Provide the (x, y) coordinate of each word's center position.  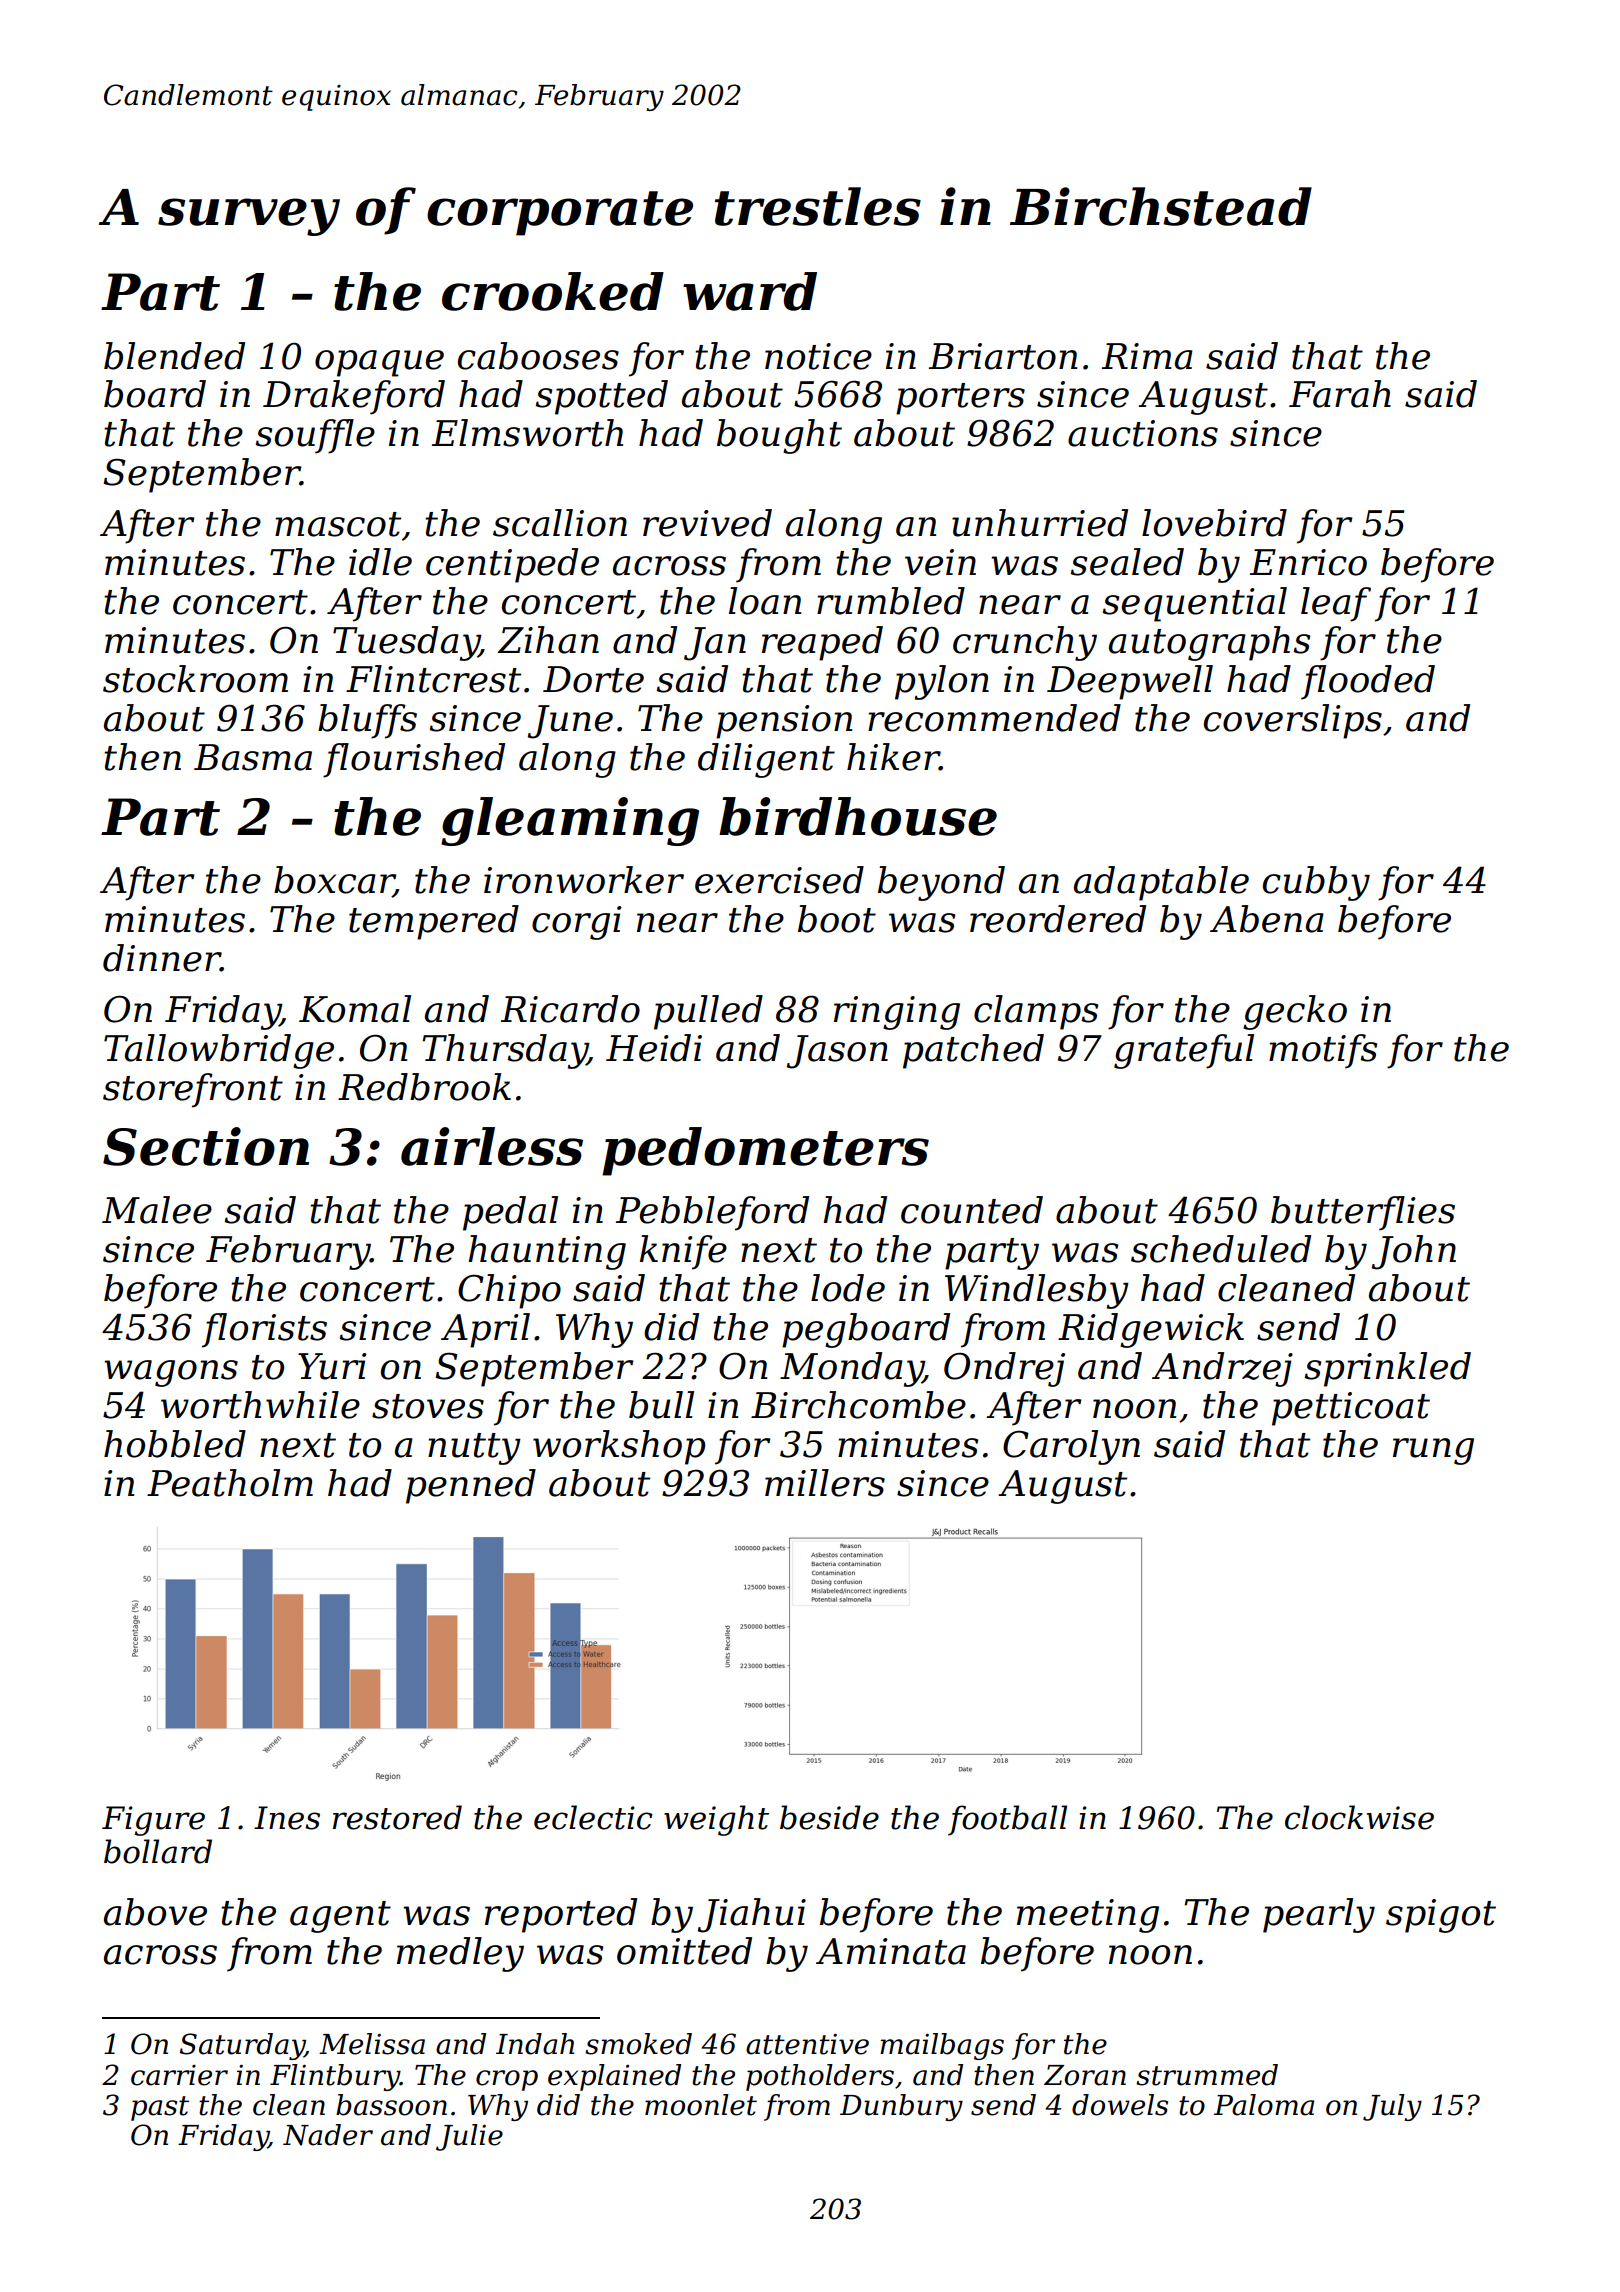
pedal (510, 1213)
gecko (1295, 1012)
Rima (1147, 356)
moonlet (701, 2105)
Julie (469, 2137)
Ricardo (570, 1009)
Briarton (1003, 356)
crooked (553, 291)
